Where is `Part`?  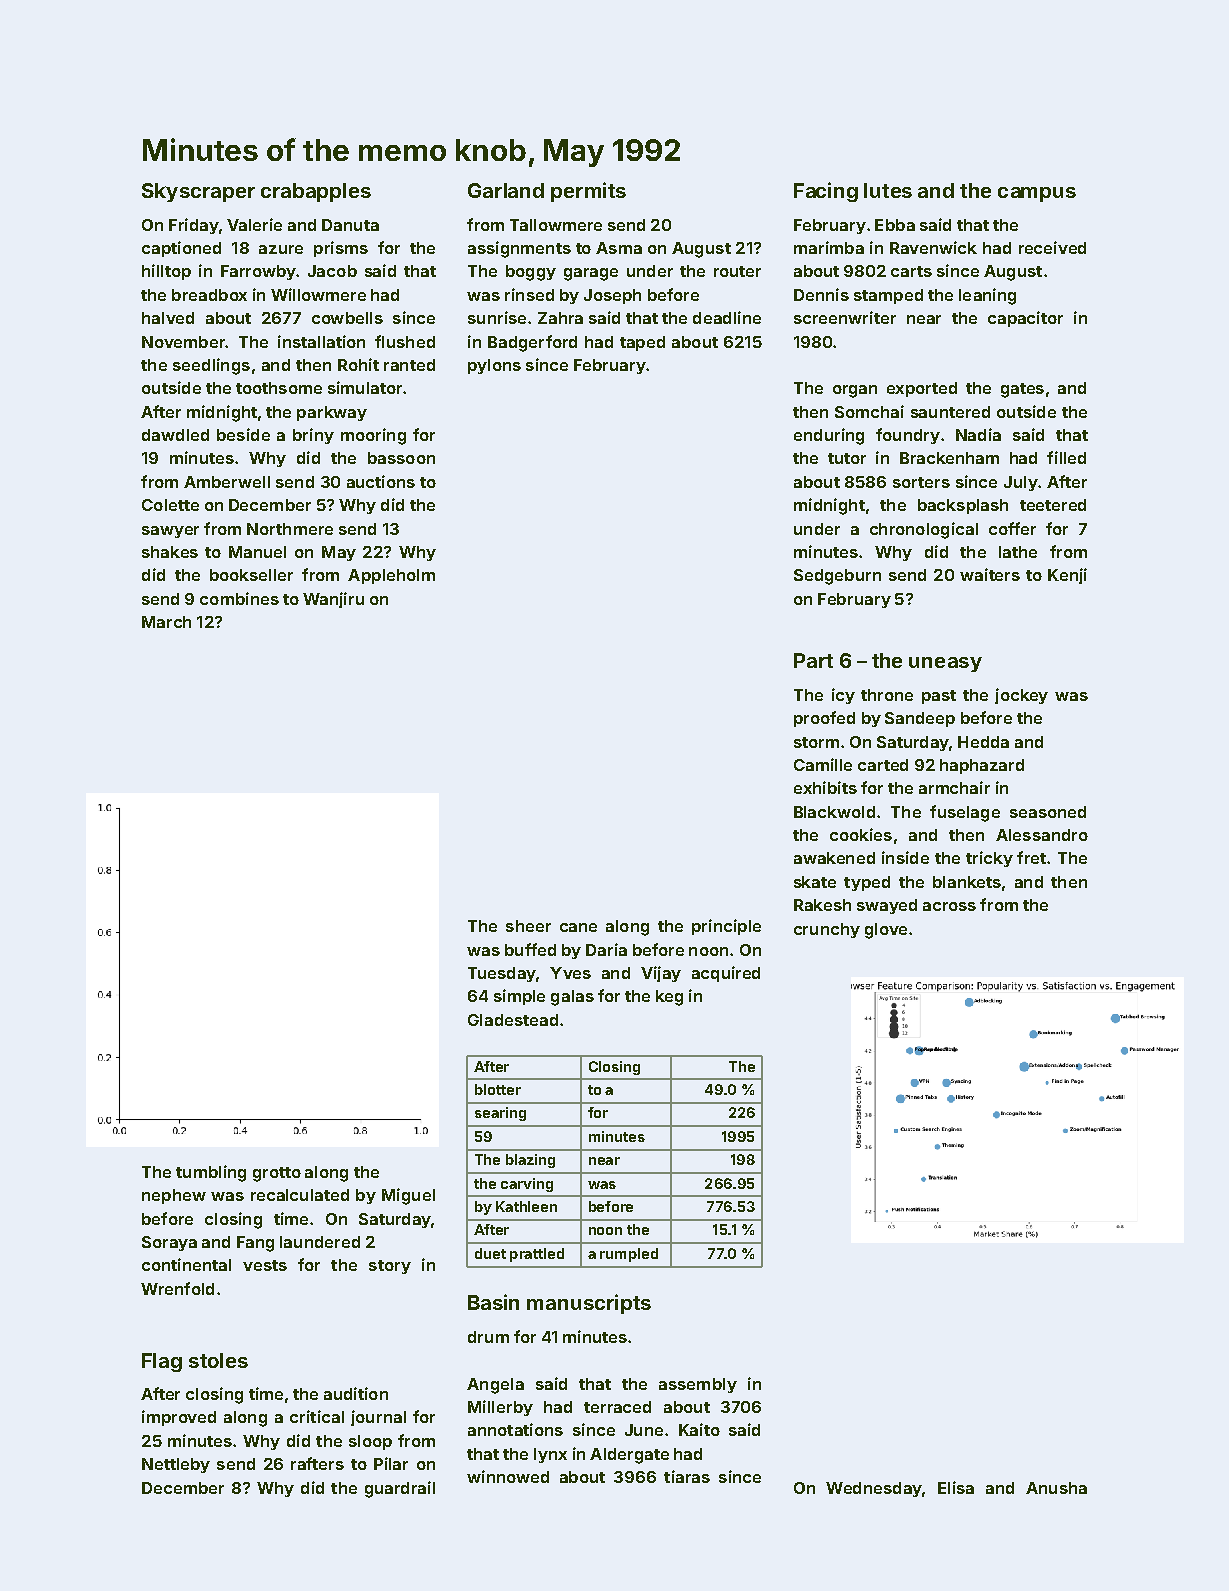
Part is located at coordinates (813, 660).
